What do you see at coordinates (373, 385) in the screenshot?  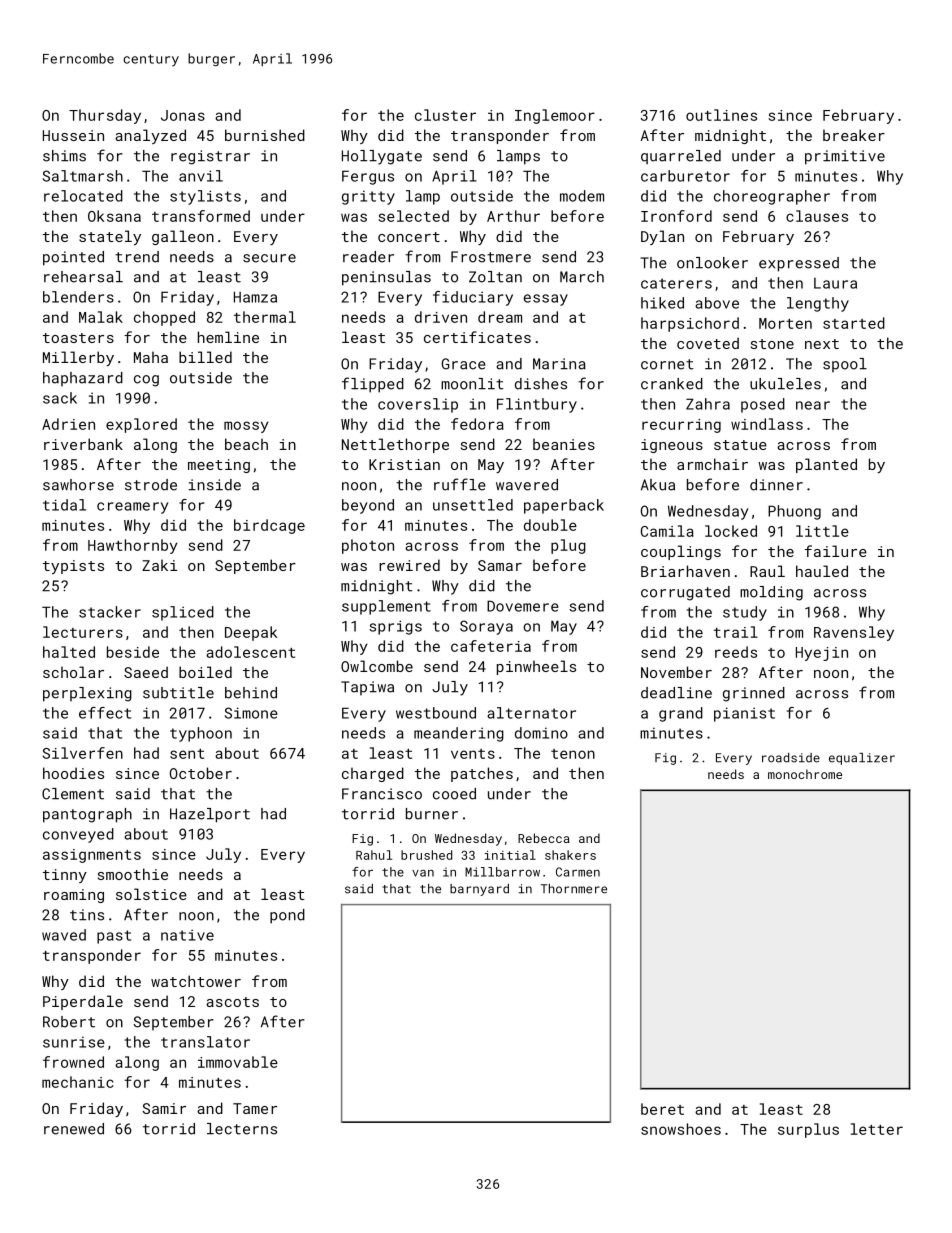 I see `flipped` at bounding box center [373, 385].
